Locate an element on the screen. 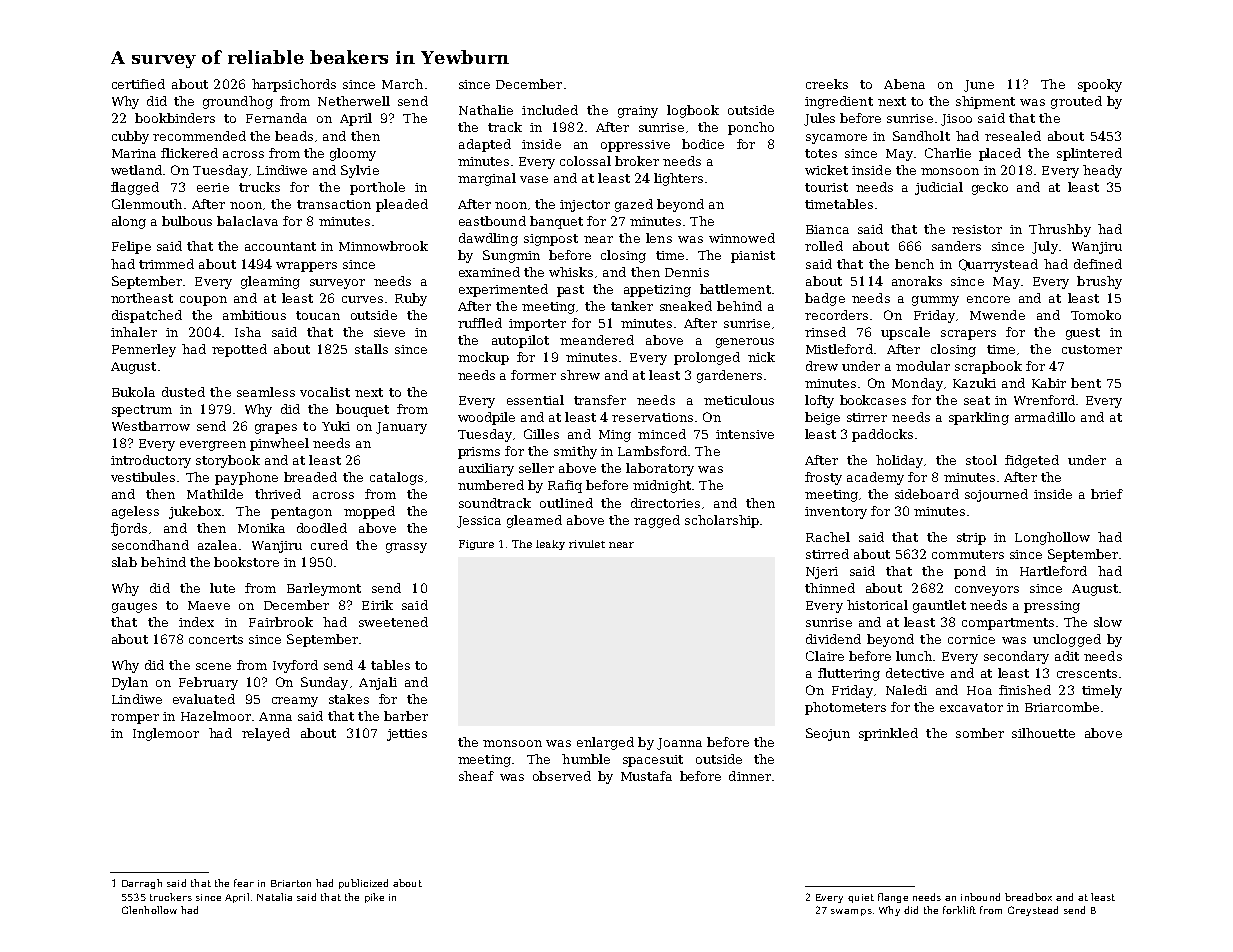 The height and width of the screenshot is (952, 1233). sheaf is located at coordinates (476, 776).
